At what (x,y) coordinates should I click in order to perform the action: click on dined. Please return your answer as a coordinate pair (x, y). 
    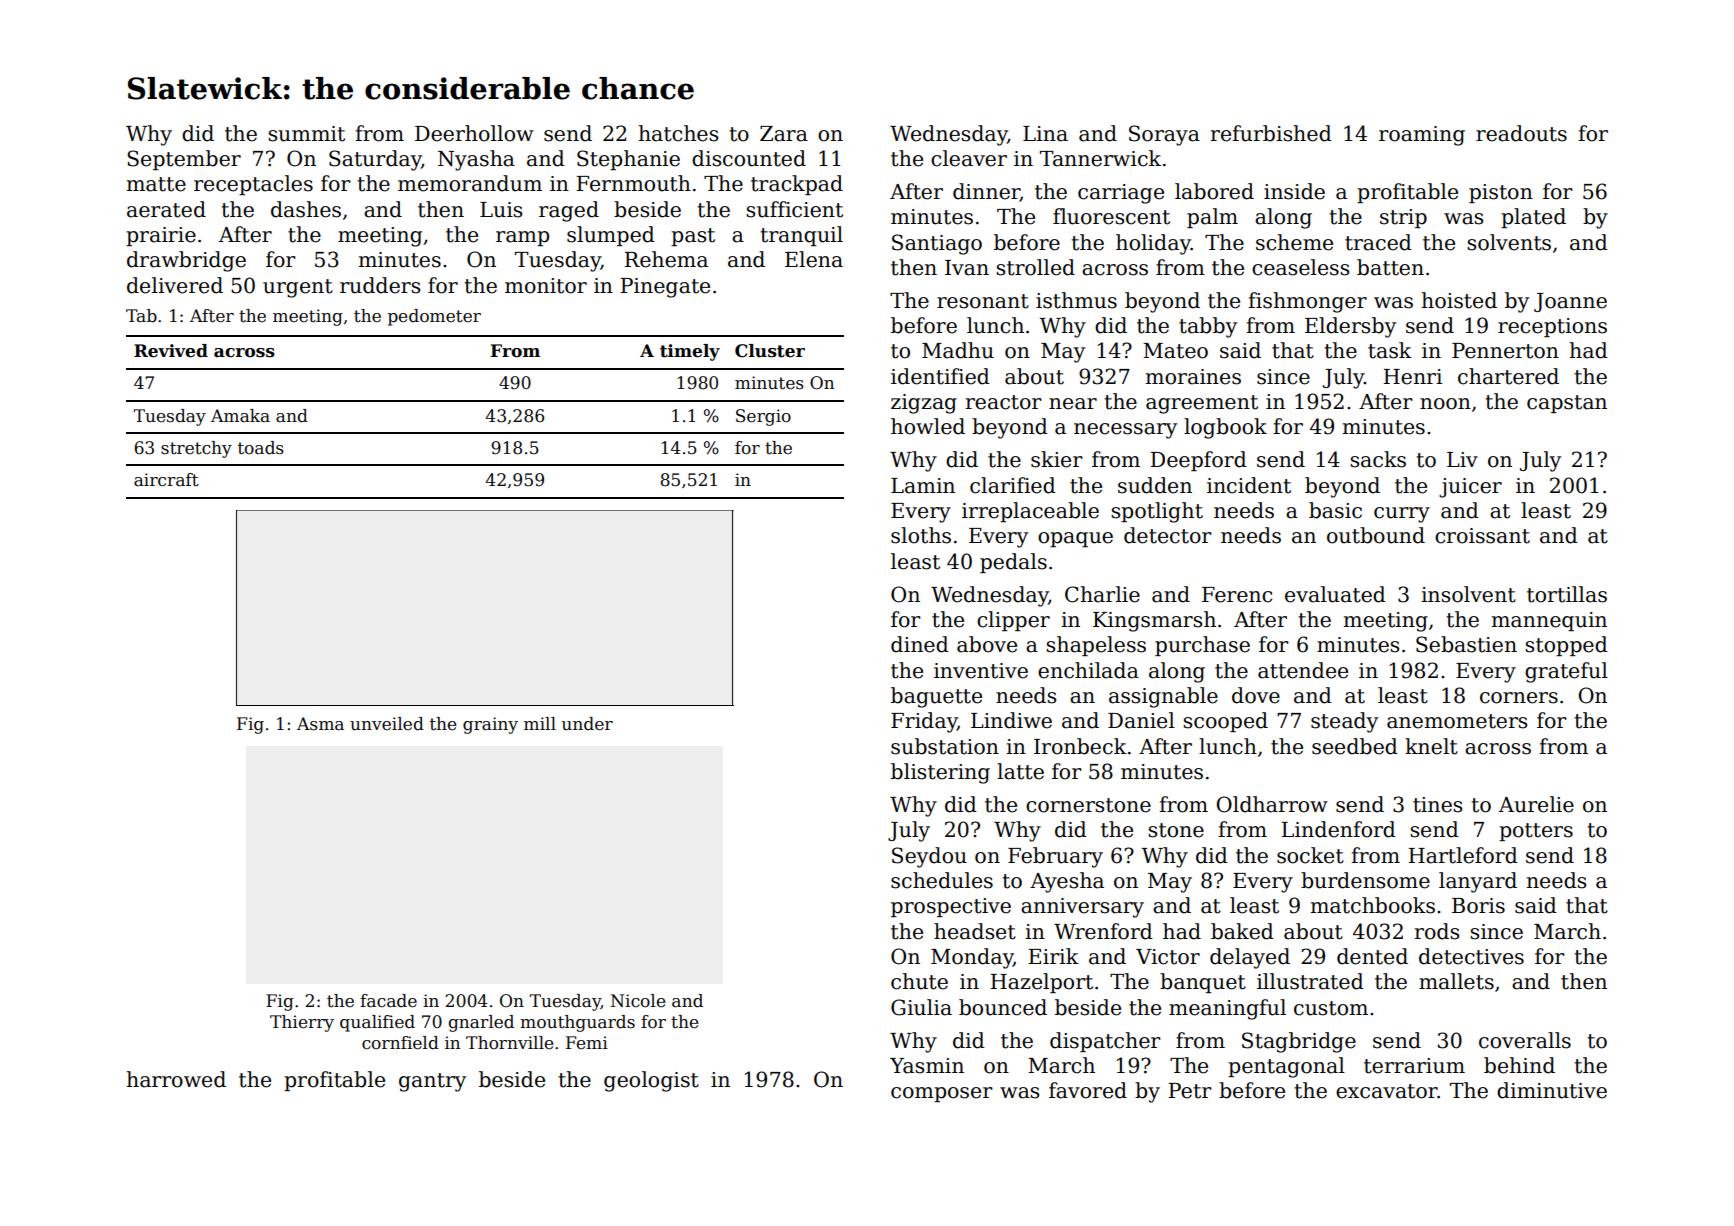
    Looking at the image, I should click on (920, 644).
